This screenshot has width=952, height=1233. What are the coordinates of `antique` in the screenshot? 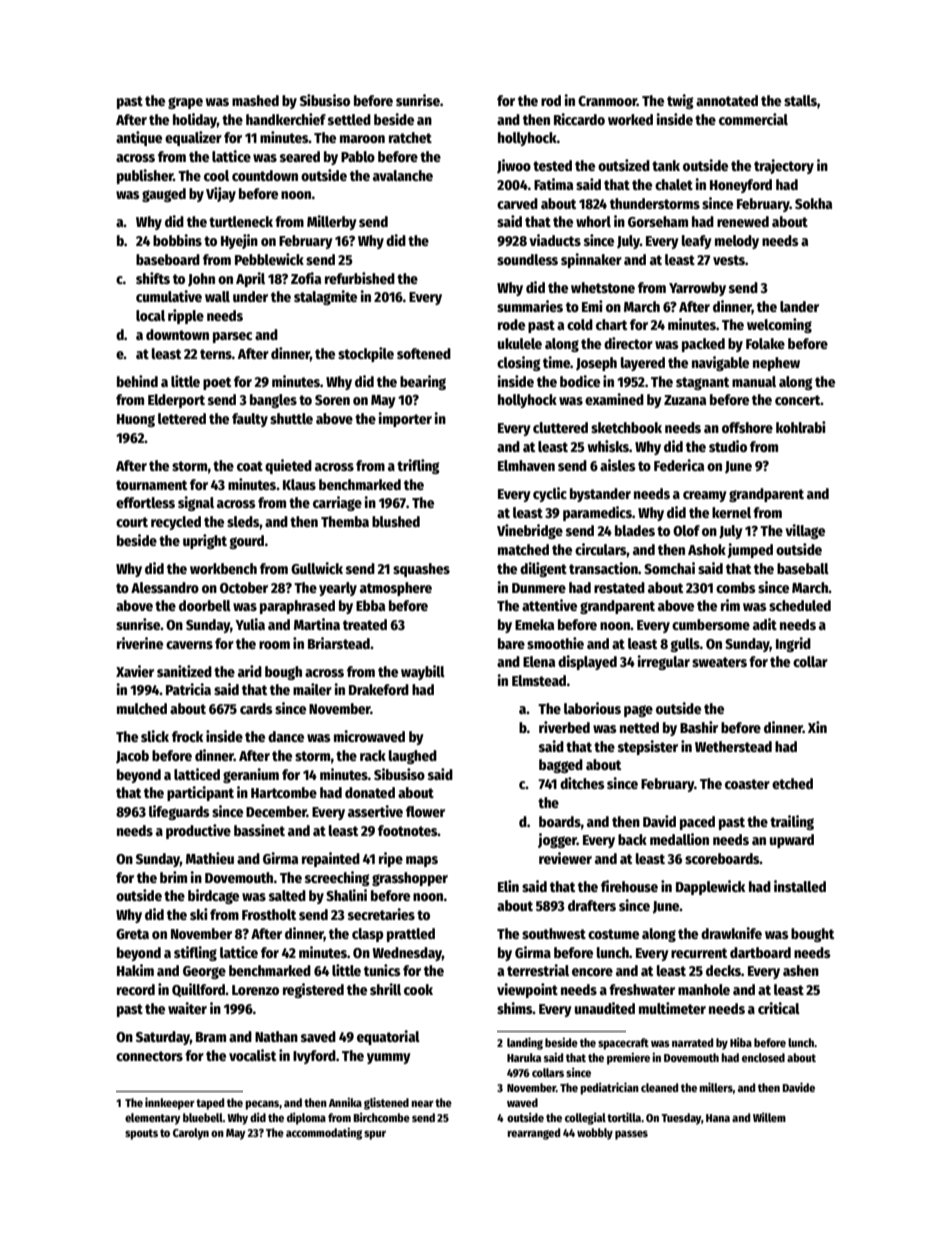 It's located at (139, 138).
